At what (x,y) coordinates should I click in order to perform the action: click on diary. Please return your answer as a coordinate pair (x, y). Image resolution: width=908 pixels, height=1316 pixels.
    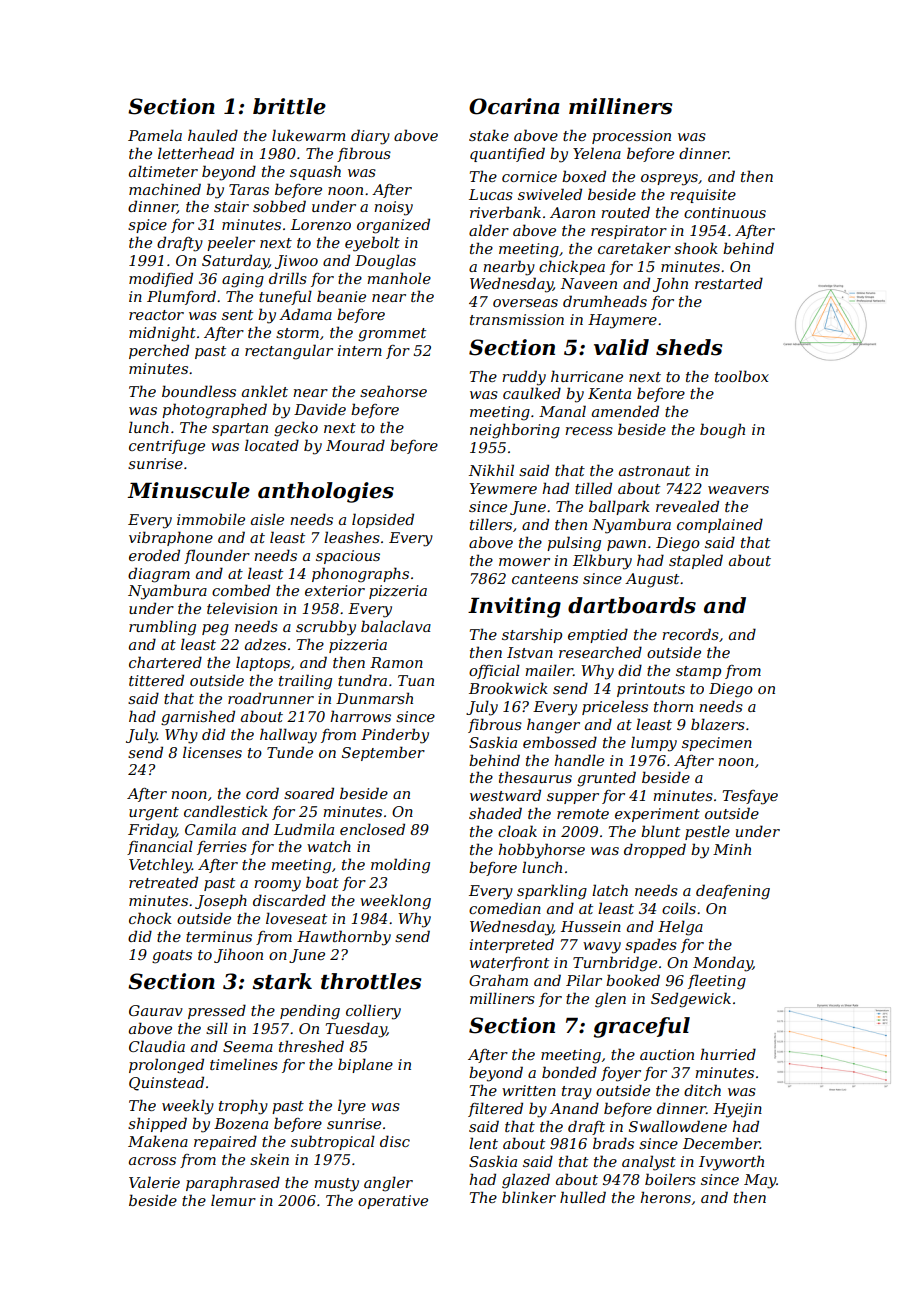
    Looking at the image, I should click on (370, 137).
